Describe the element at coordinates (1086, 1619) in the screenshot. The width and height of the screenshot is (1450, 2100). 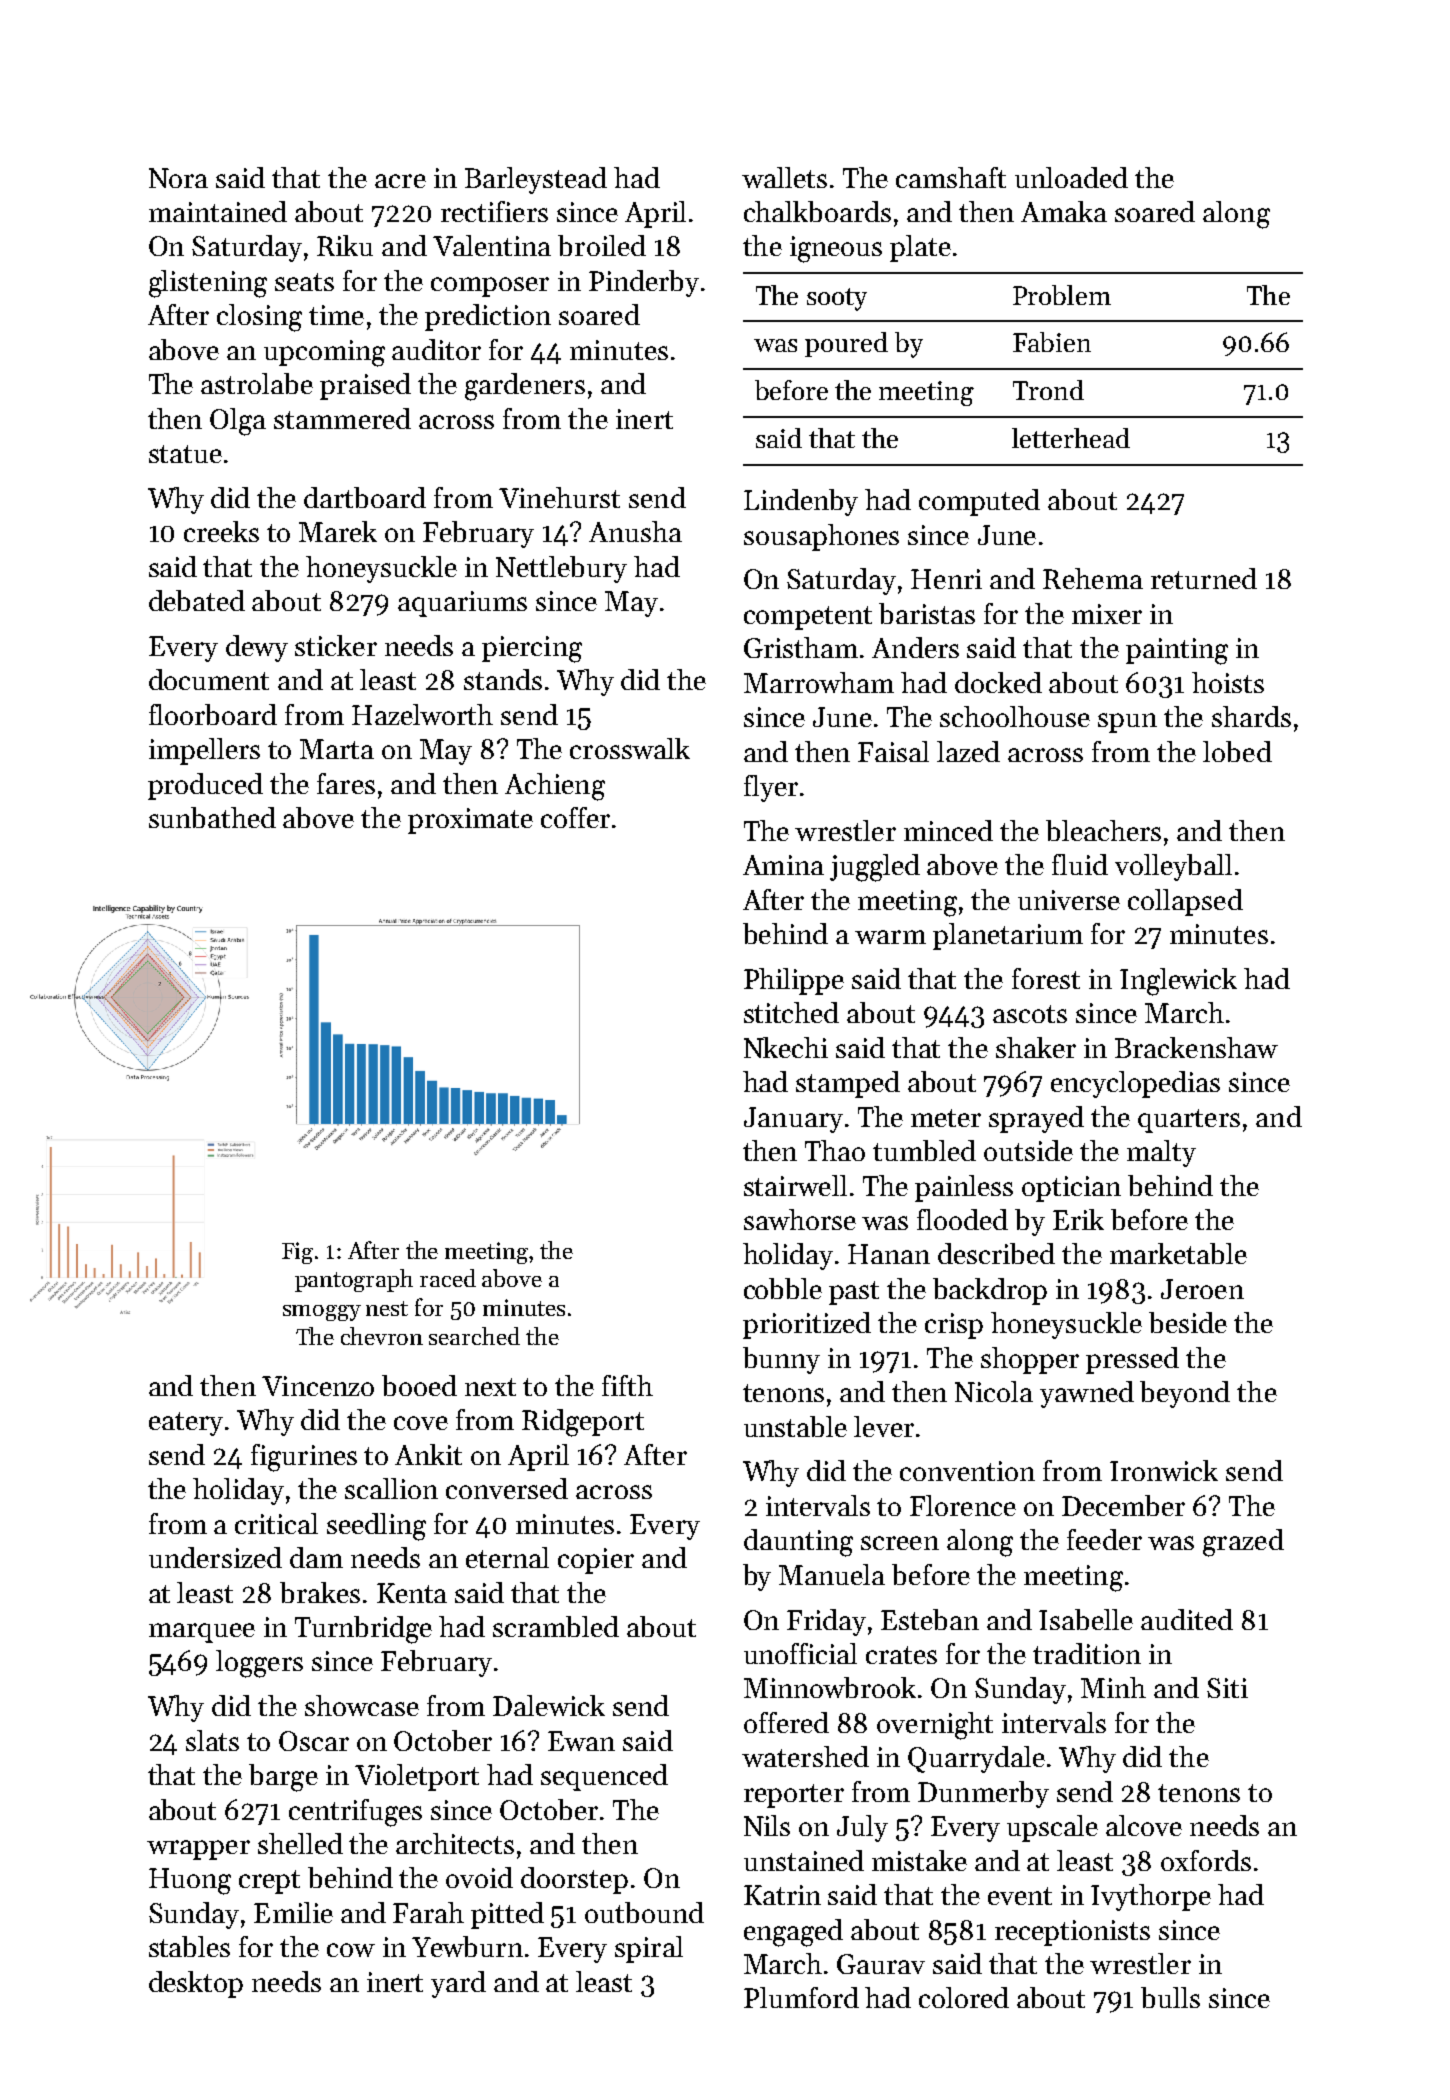
I see `Isabelle` at that location.
